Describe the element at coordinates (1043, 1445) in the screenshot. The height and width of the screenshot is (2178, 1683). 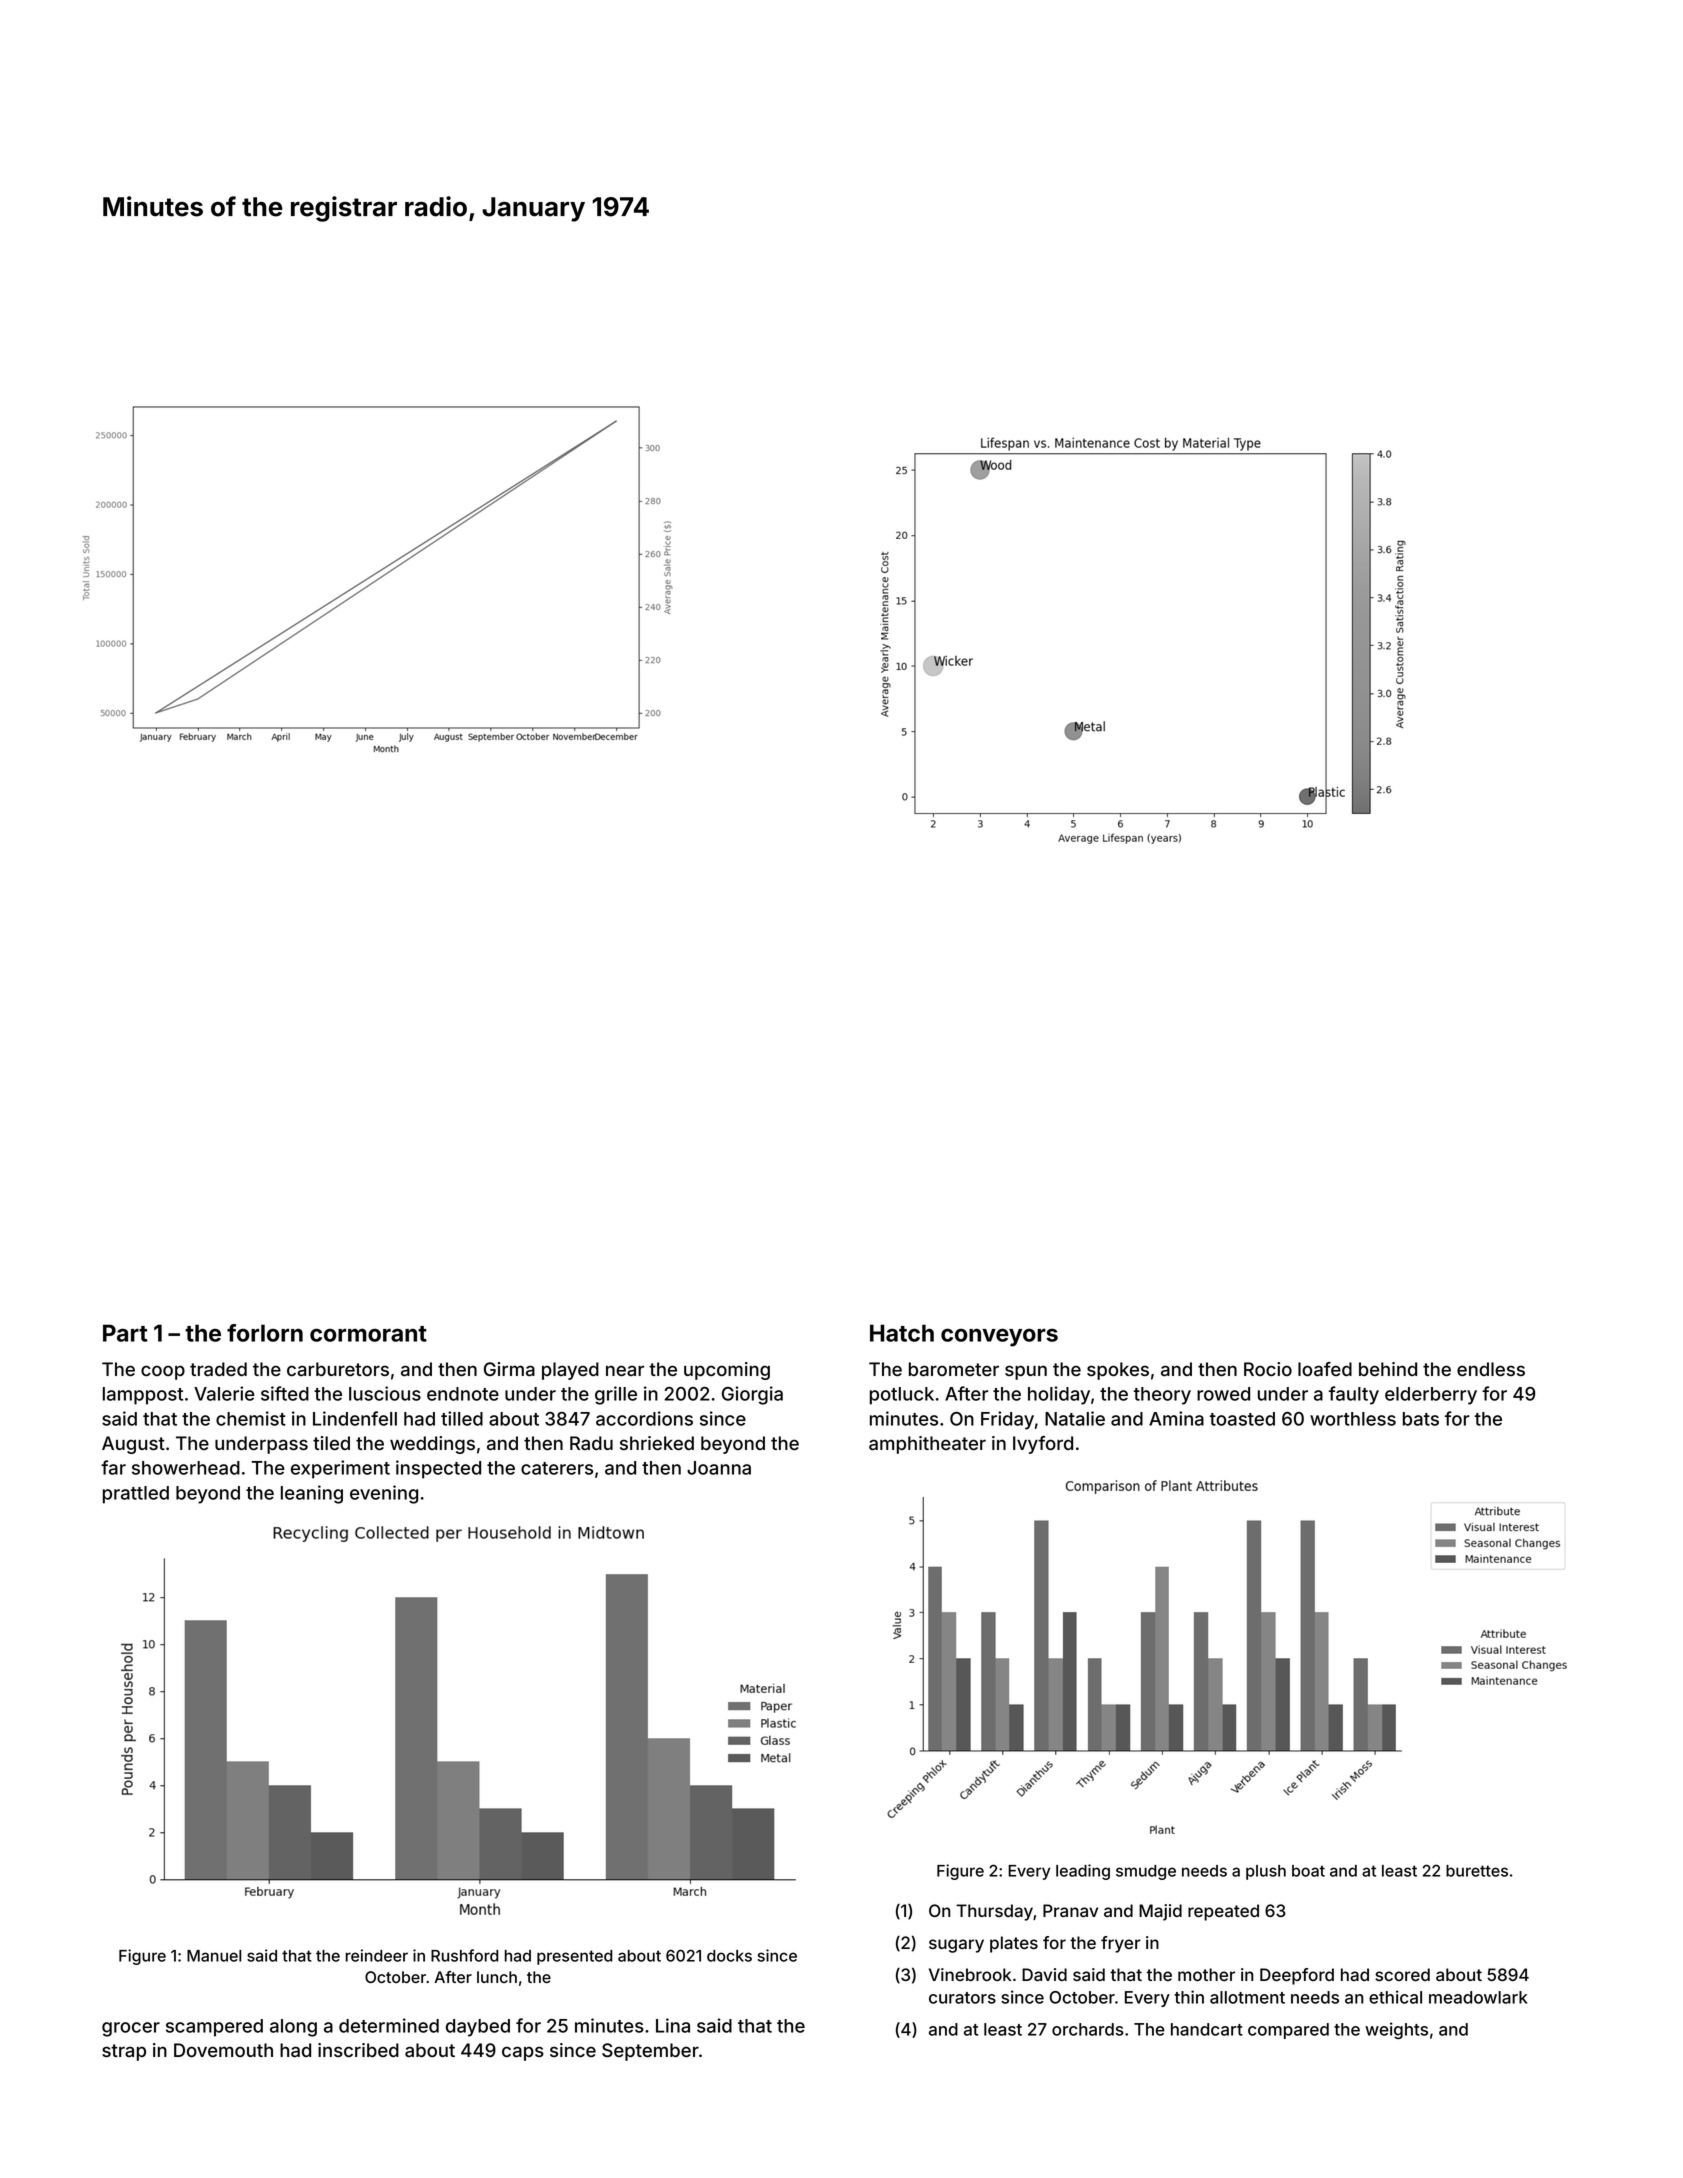
I see `Ivyford` at that location.
